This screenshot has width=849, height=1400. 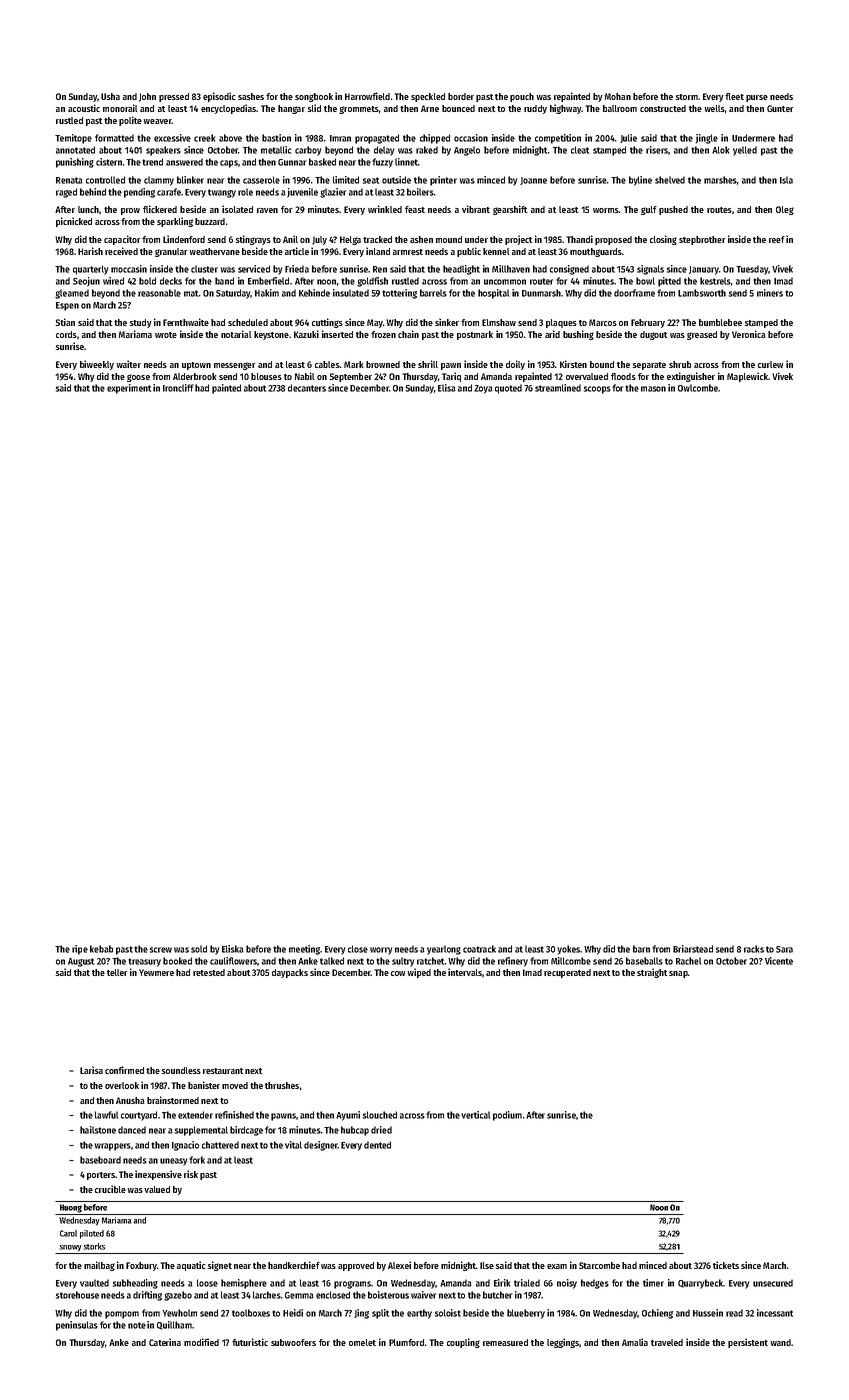 I want to click on Zoya, so click(x=483, y=389).
